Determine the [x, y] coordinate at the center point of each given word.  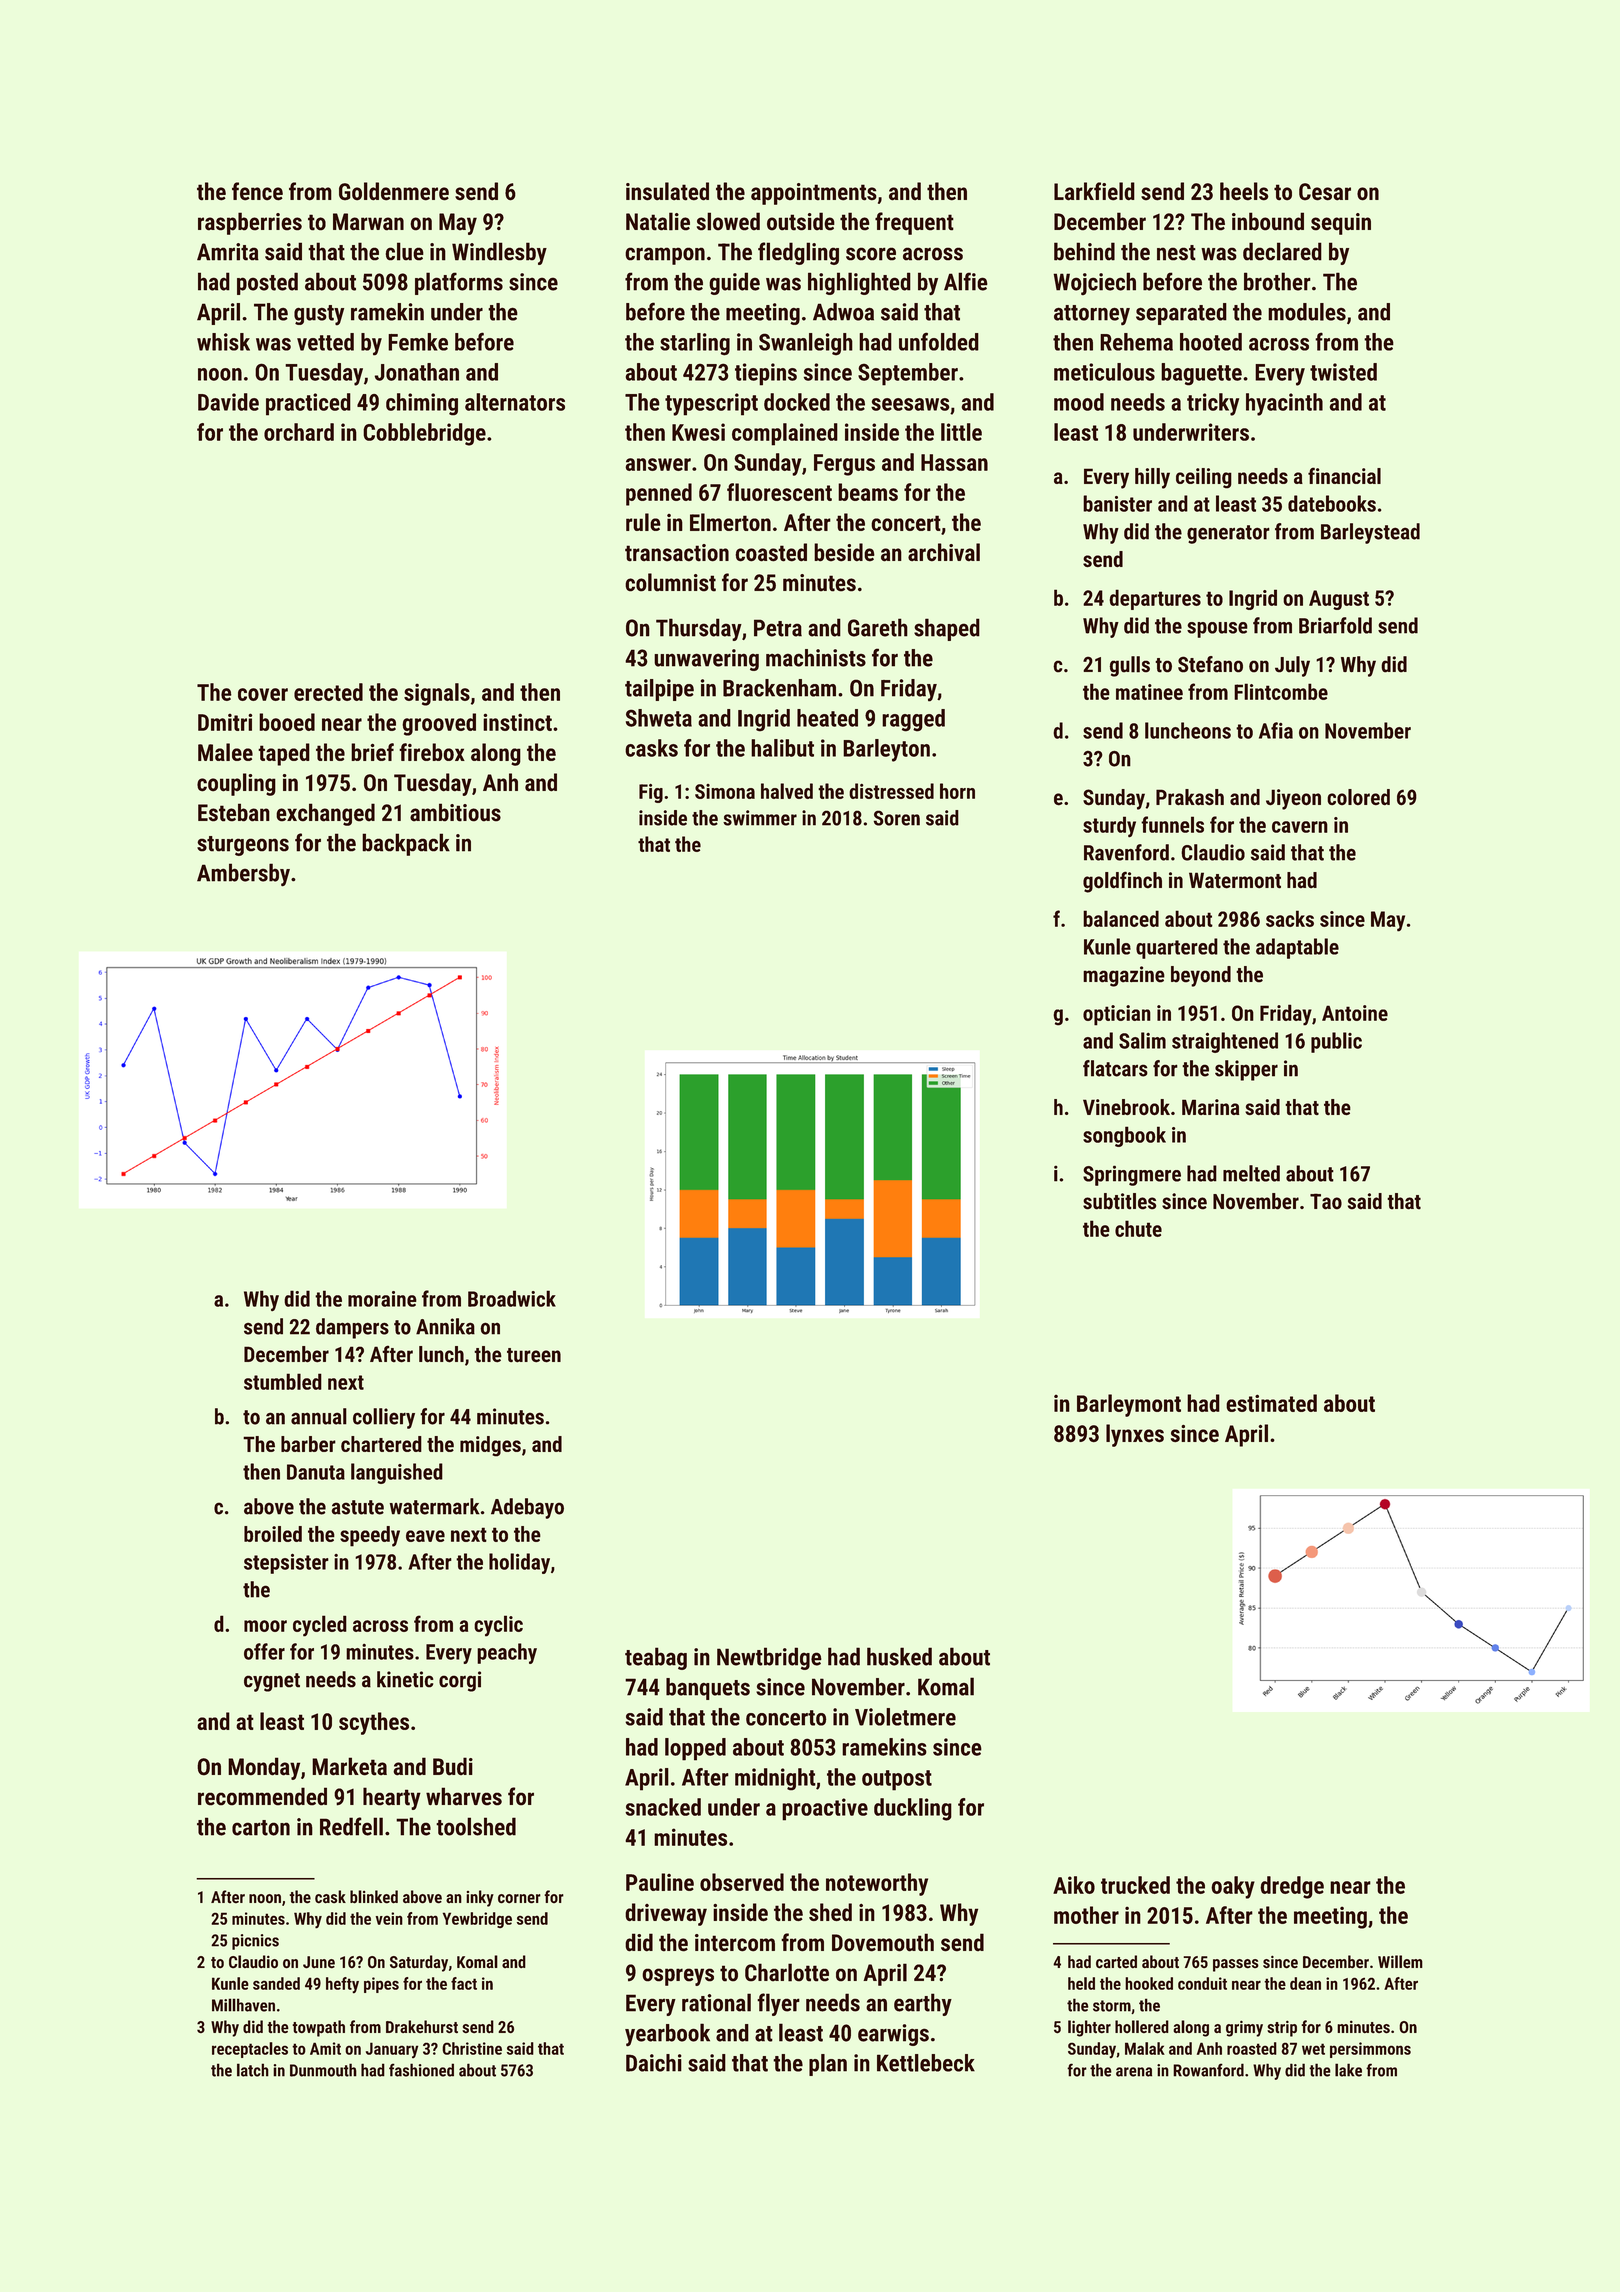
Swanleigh [806, 344]
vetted [325, 342]
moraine [382, 1299]
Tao [1326, 1201]
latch [253, 2070]
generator [1228, 534]
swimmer [760, 818]
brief [372, 752]
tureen [534, 1355]
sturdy [1109, 827]
